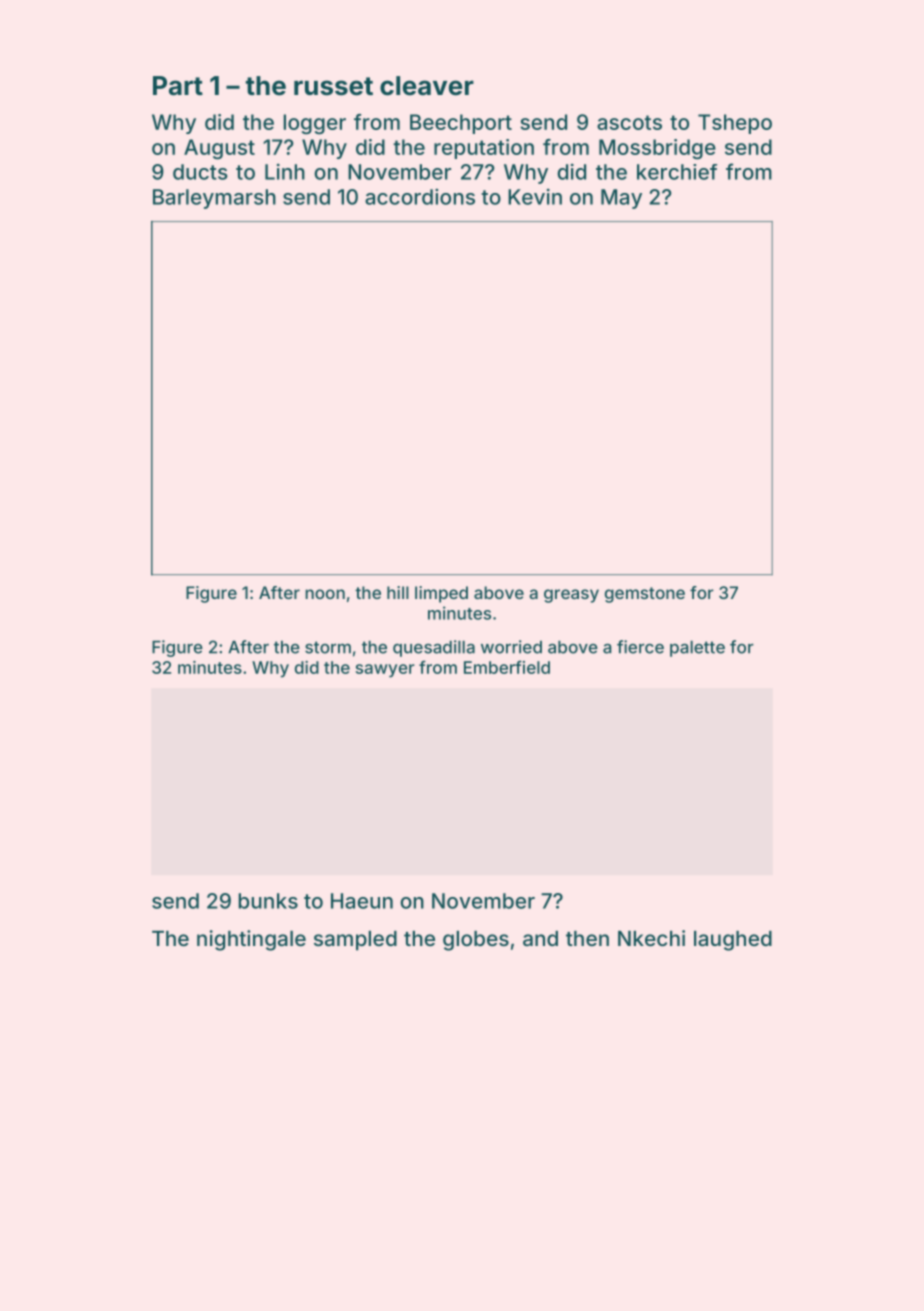 This screenshot has width=924, height=1311. What do you see at coordinates (629, 122) in the screenshot?
I see `ascots` at bounding box center [629, 122].
